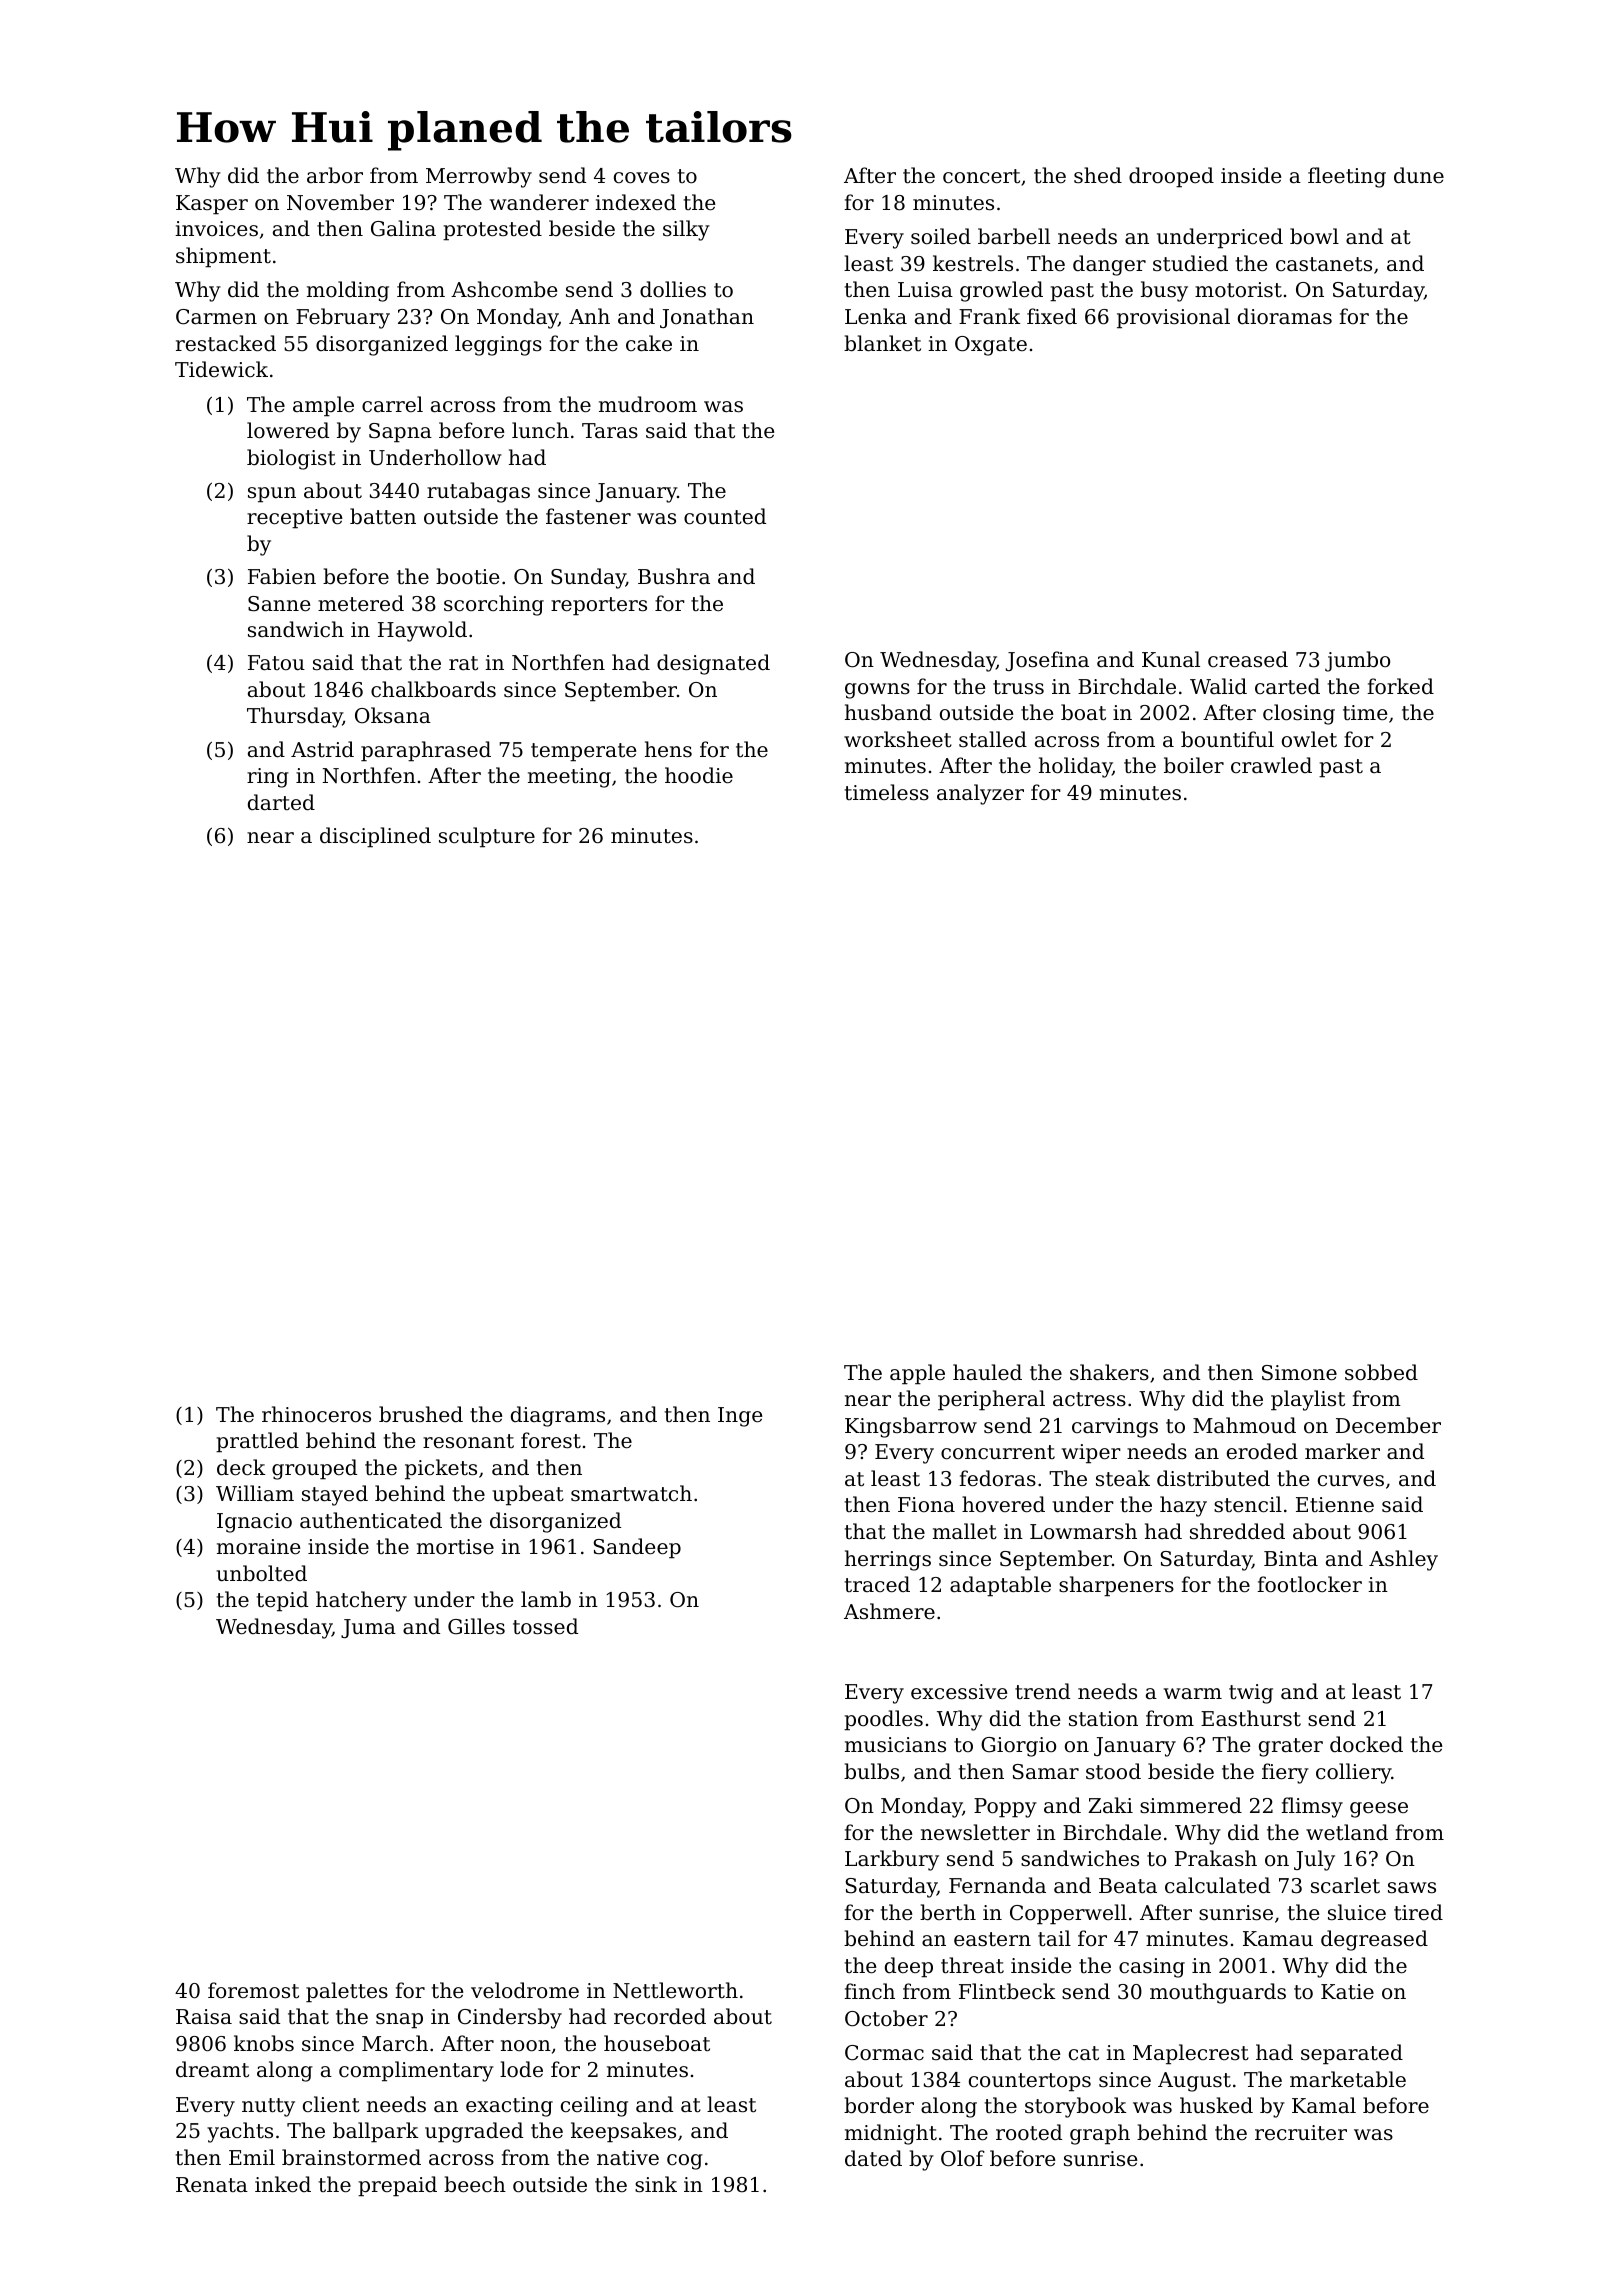 The height and width of the screenshot is (2292, 1620). I want to click on designated, so click(713, 664).
